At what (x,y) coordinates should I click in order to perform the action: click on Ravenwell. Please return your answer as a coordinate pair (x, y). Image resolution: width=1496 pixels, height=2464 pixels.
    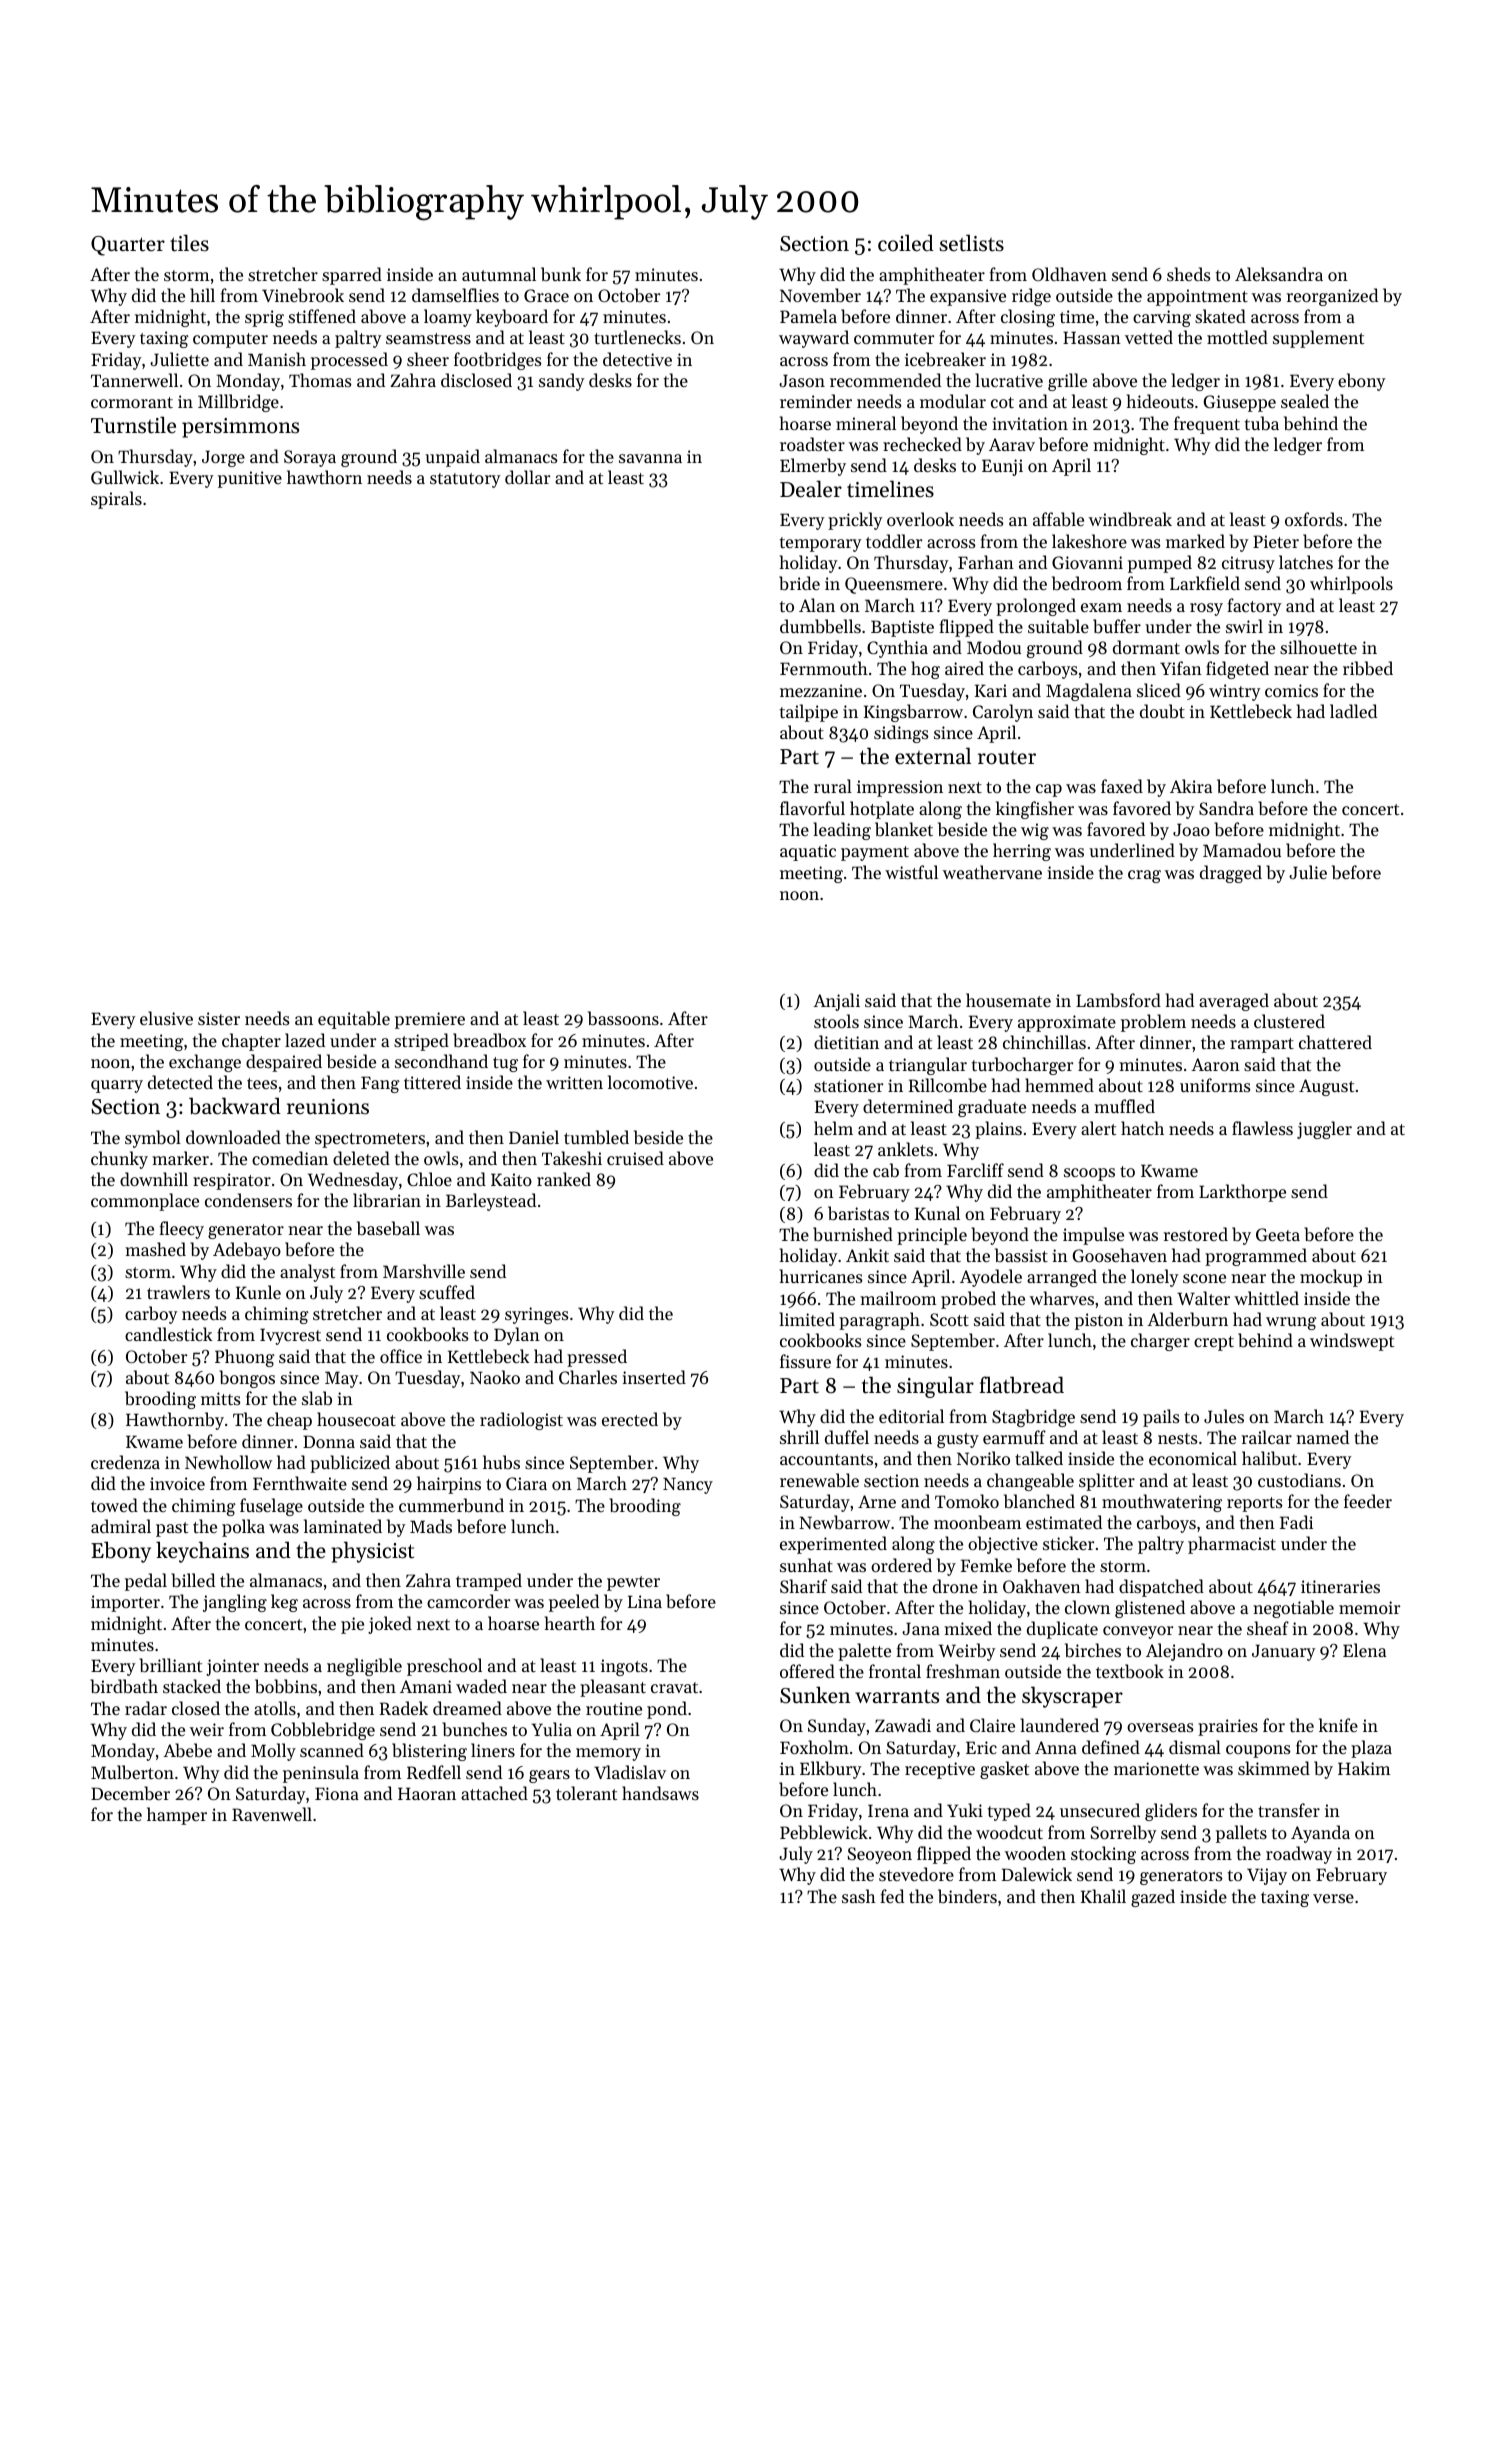
    Looking at the image, I should click on (272, 1814).
